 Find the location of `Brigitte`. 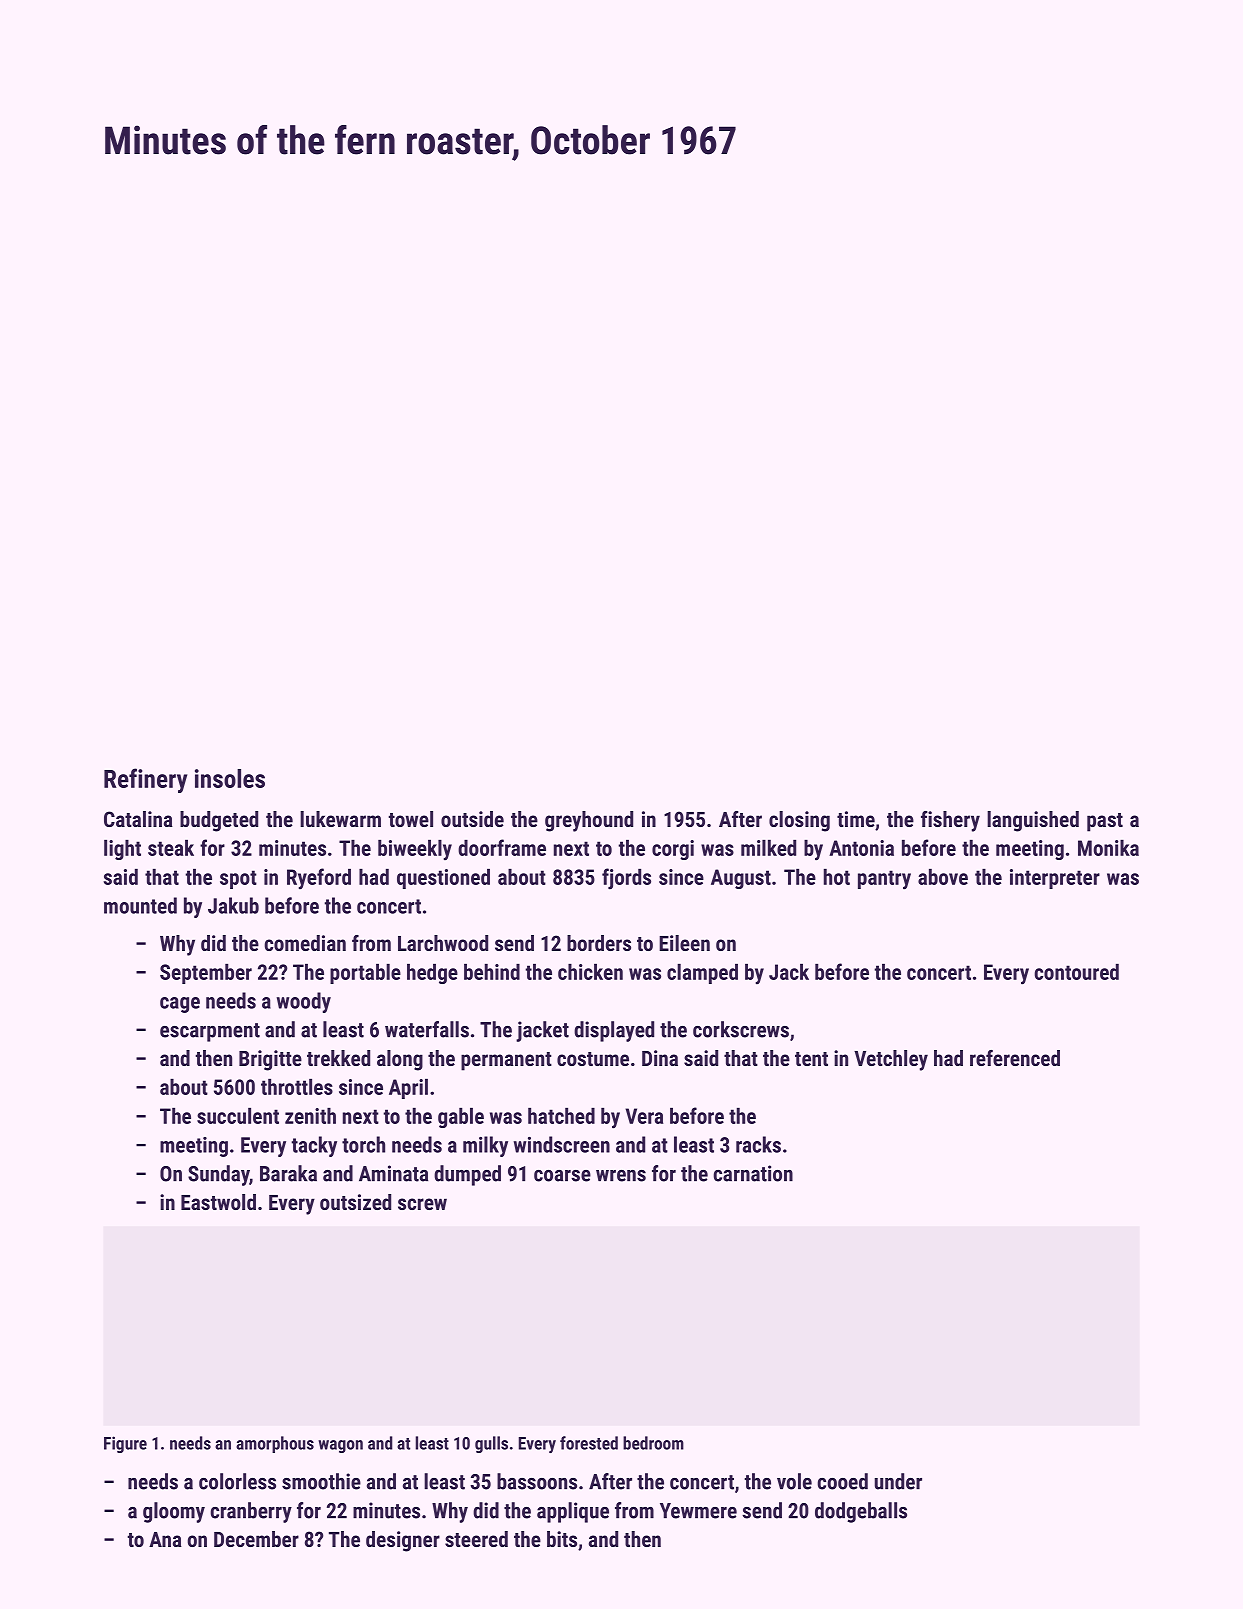

Brigitte is located at coordinates (270, 1060).
